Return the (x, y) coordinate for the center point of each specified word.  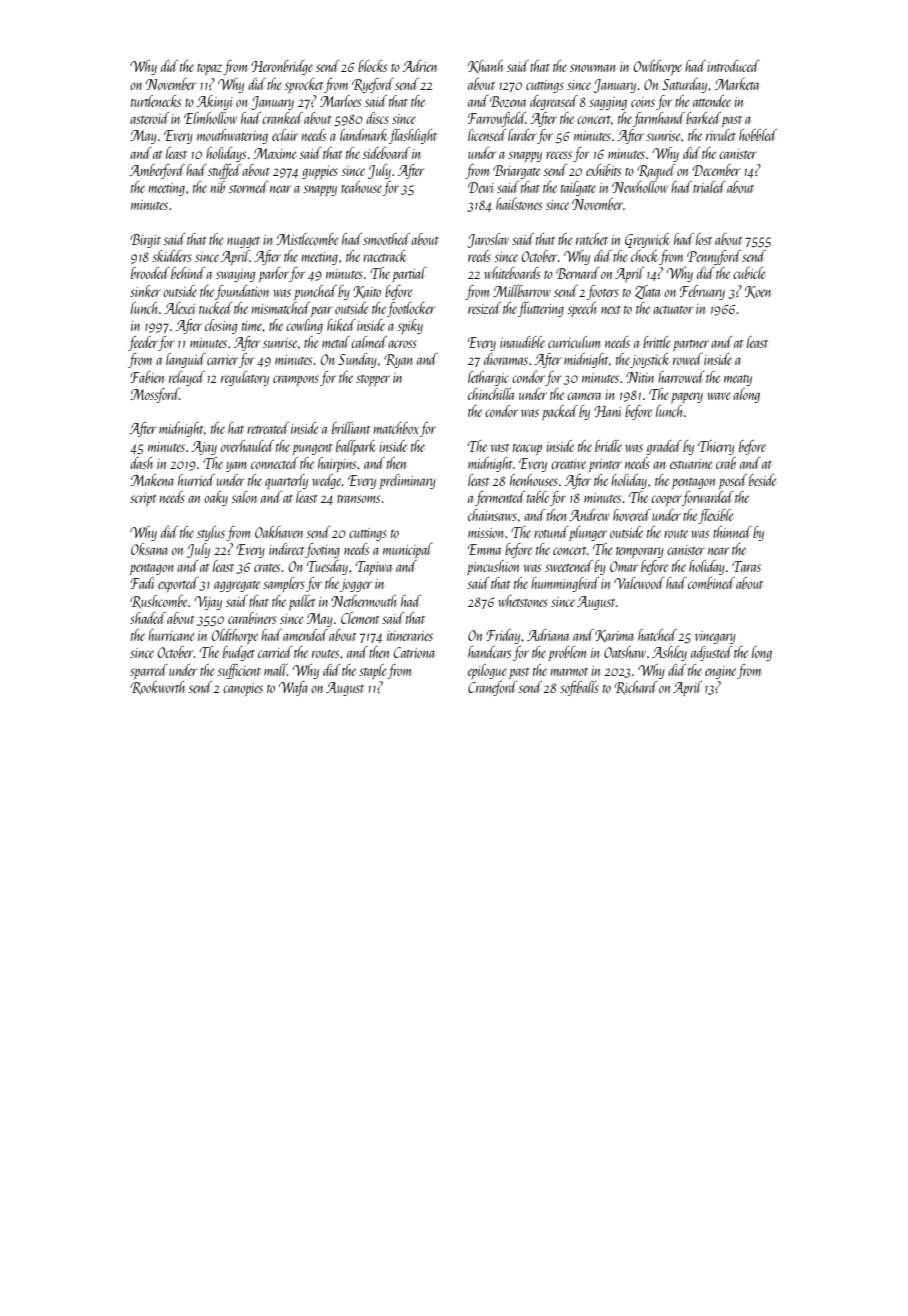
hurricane (171, 635)
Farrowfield (497, 119)
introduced (733, 66)
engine (720, 672)
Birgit (145, 241)
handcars (489, 652)
